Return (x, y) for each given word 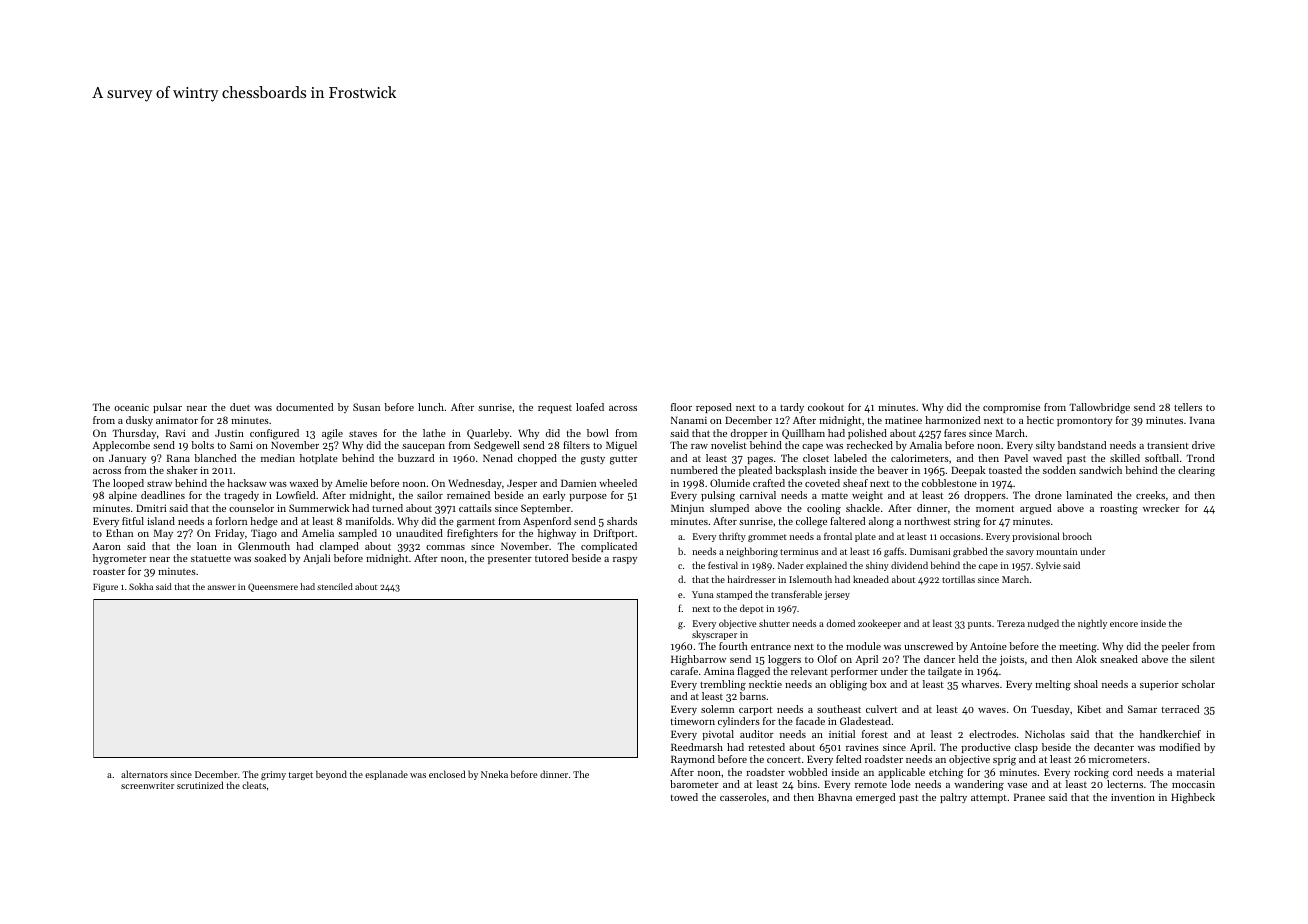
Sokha (141, 586)
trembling (723, 685)
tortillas (958, 579)
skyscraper (714, 635)
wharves (980, 684)
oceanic (131, 407)
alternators (144, 774)
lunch (431, 407)
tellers (1188, 407)
